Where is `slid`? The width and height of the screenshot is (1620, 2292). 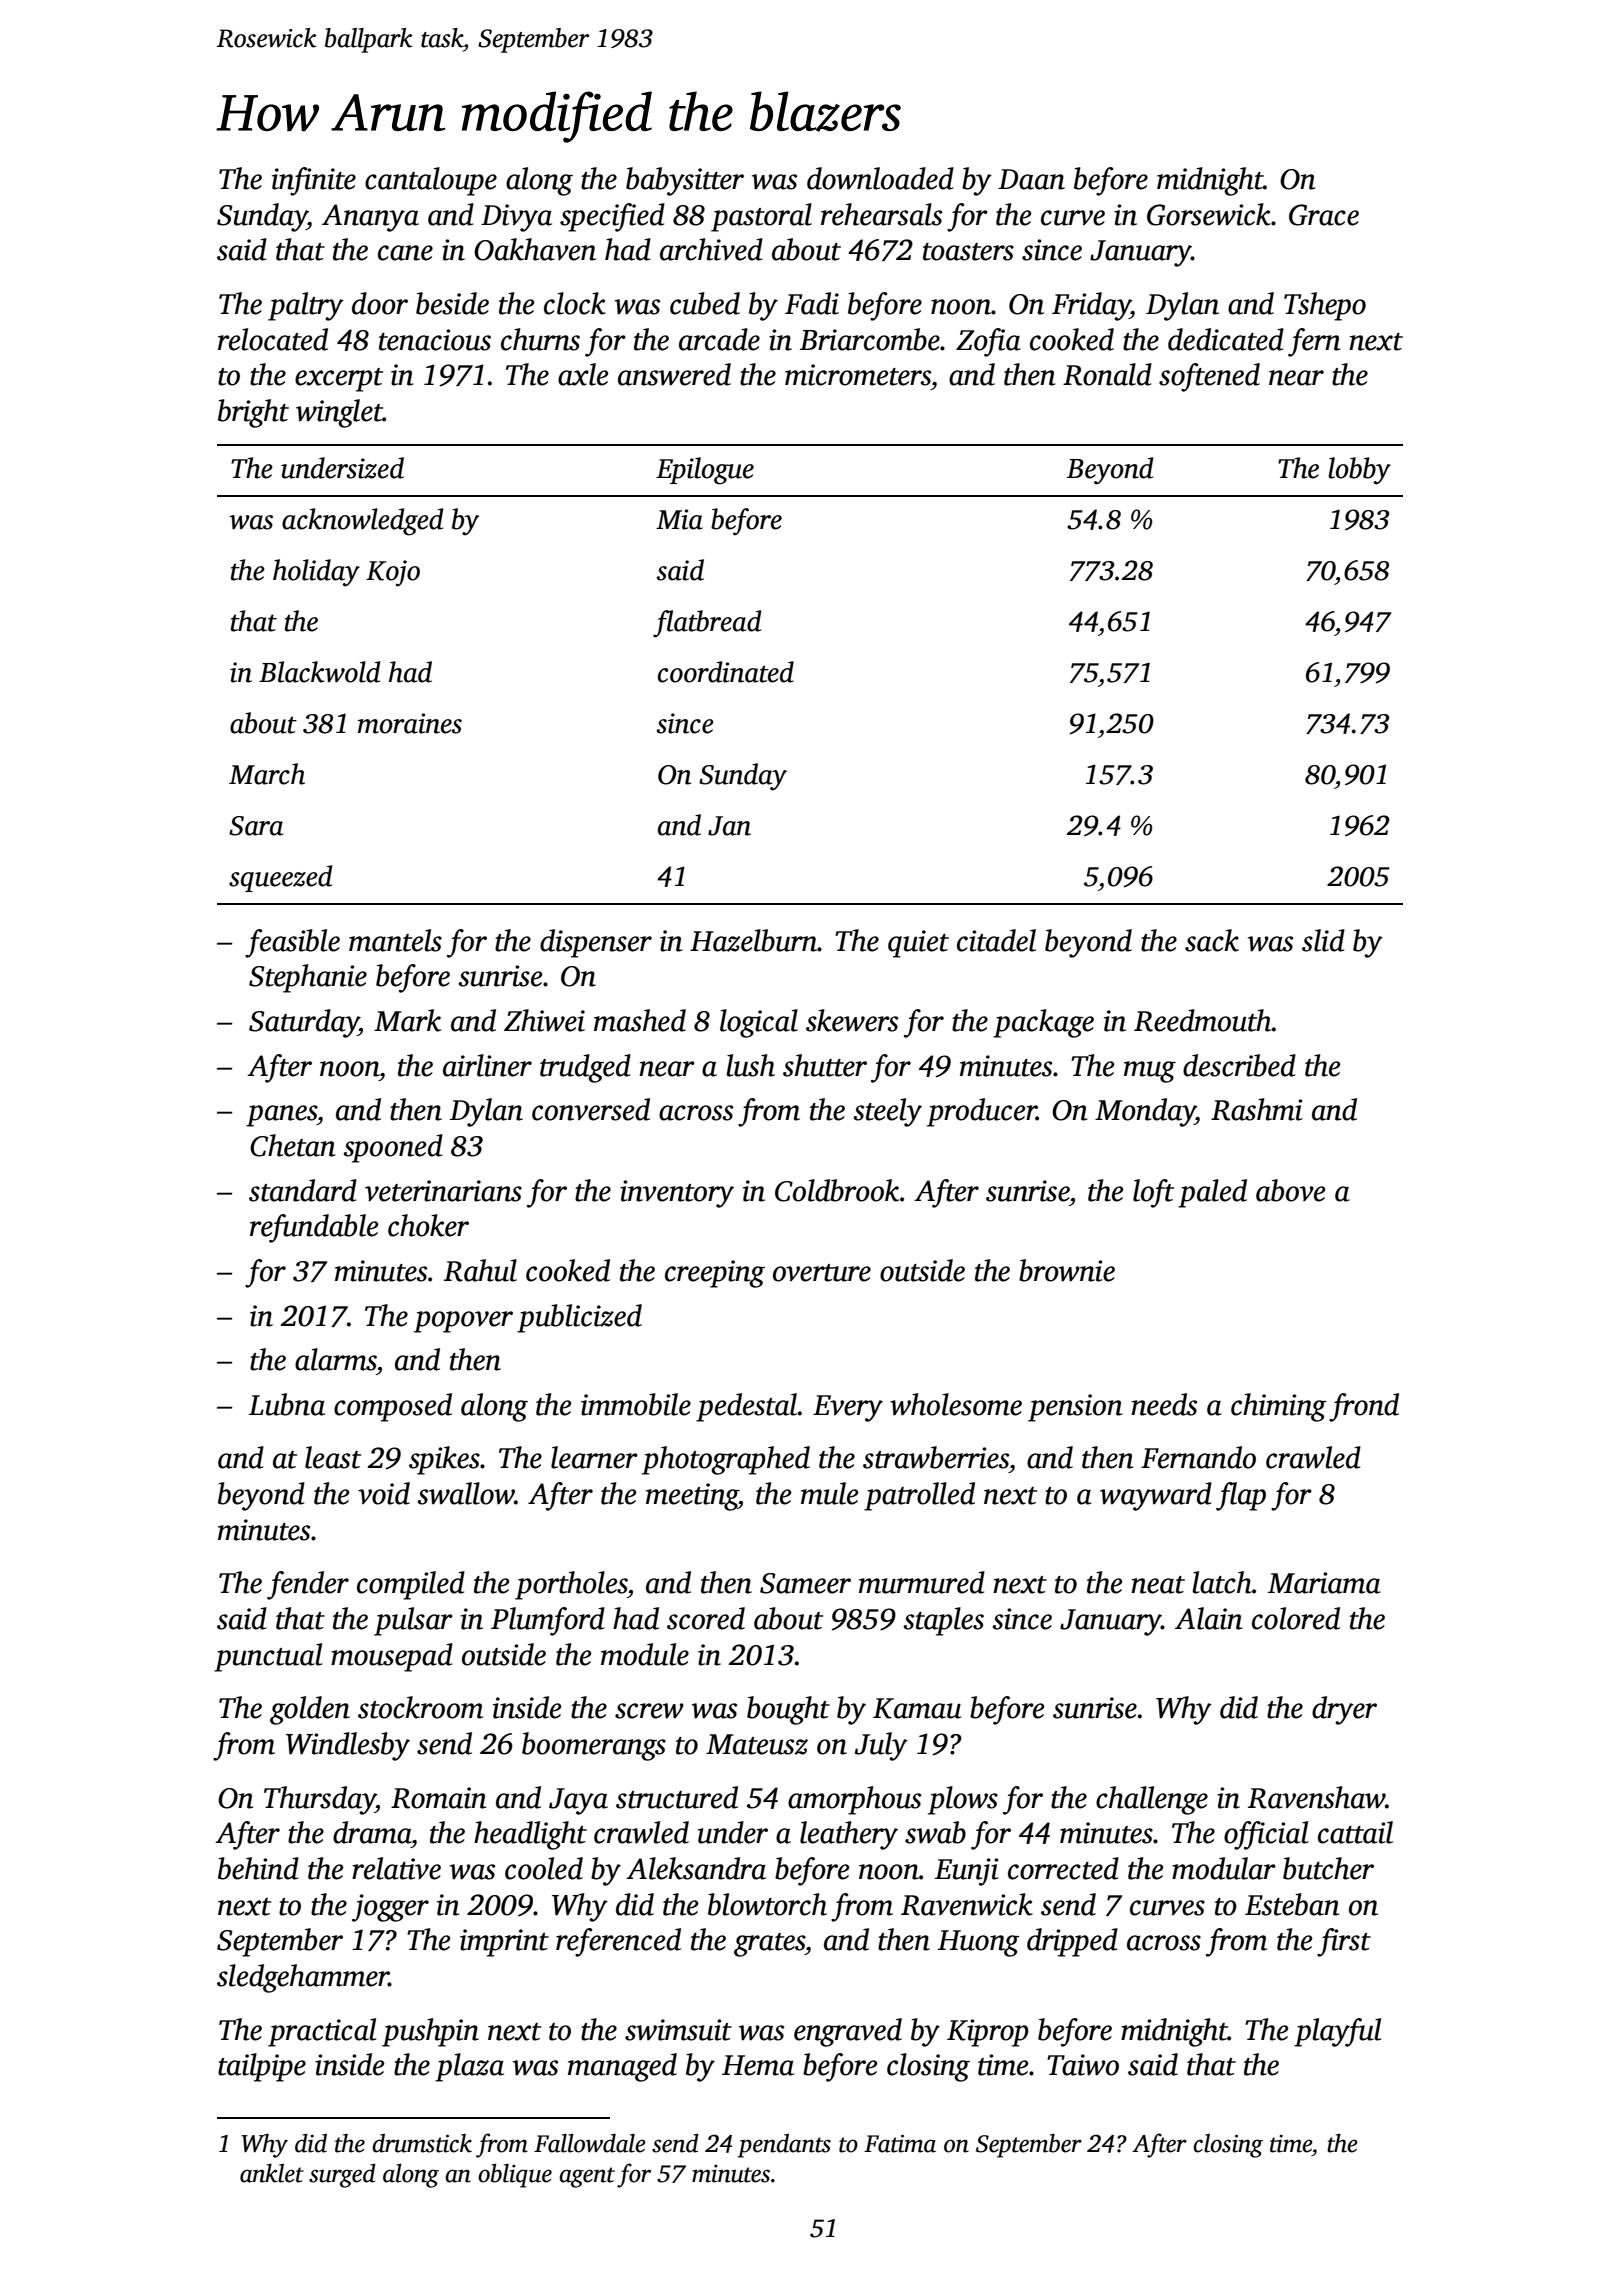 slid is located at coordinates (1323, 940).
